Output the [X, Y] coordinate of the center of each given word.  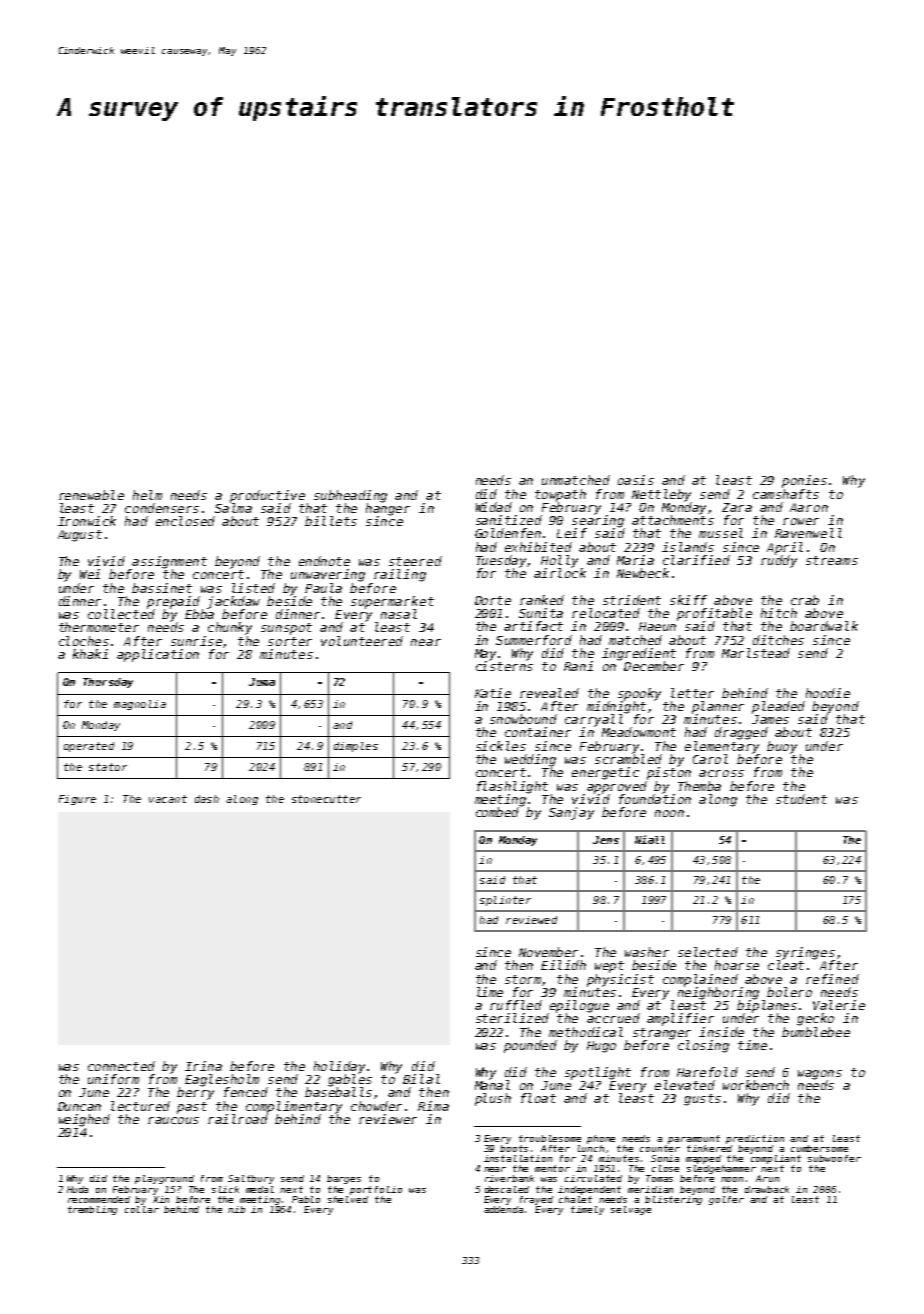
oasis [636, 480]
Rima [433, 1106]
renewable [91, 495]
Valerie [839, 1005]
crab [805, 600]
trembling [92, 1210]
